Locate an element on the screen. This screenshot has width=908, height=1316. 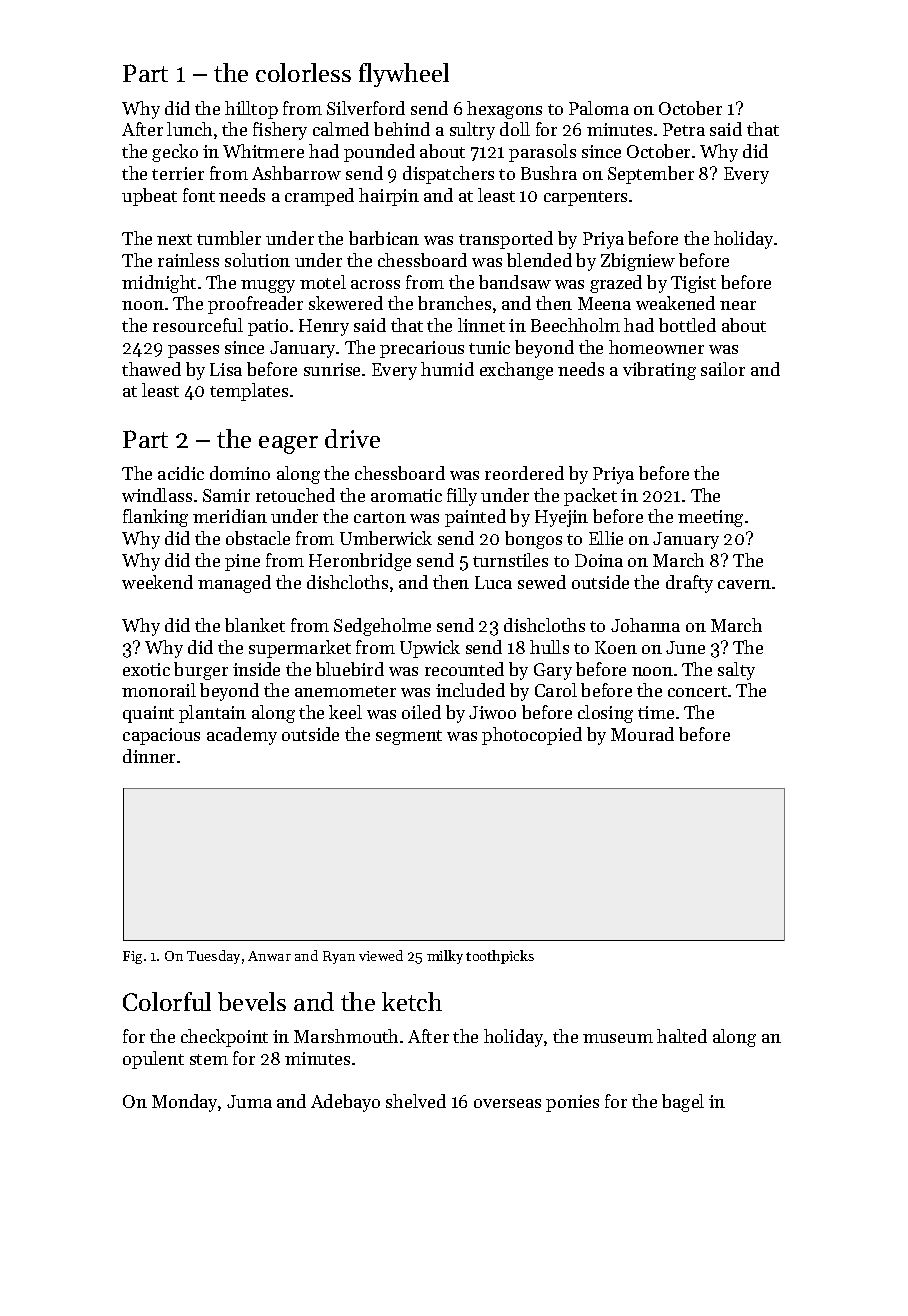
Mourad is located at coordinates (642, 734).
